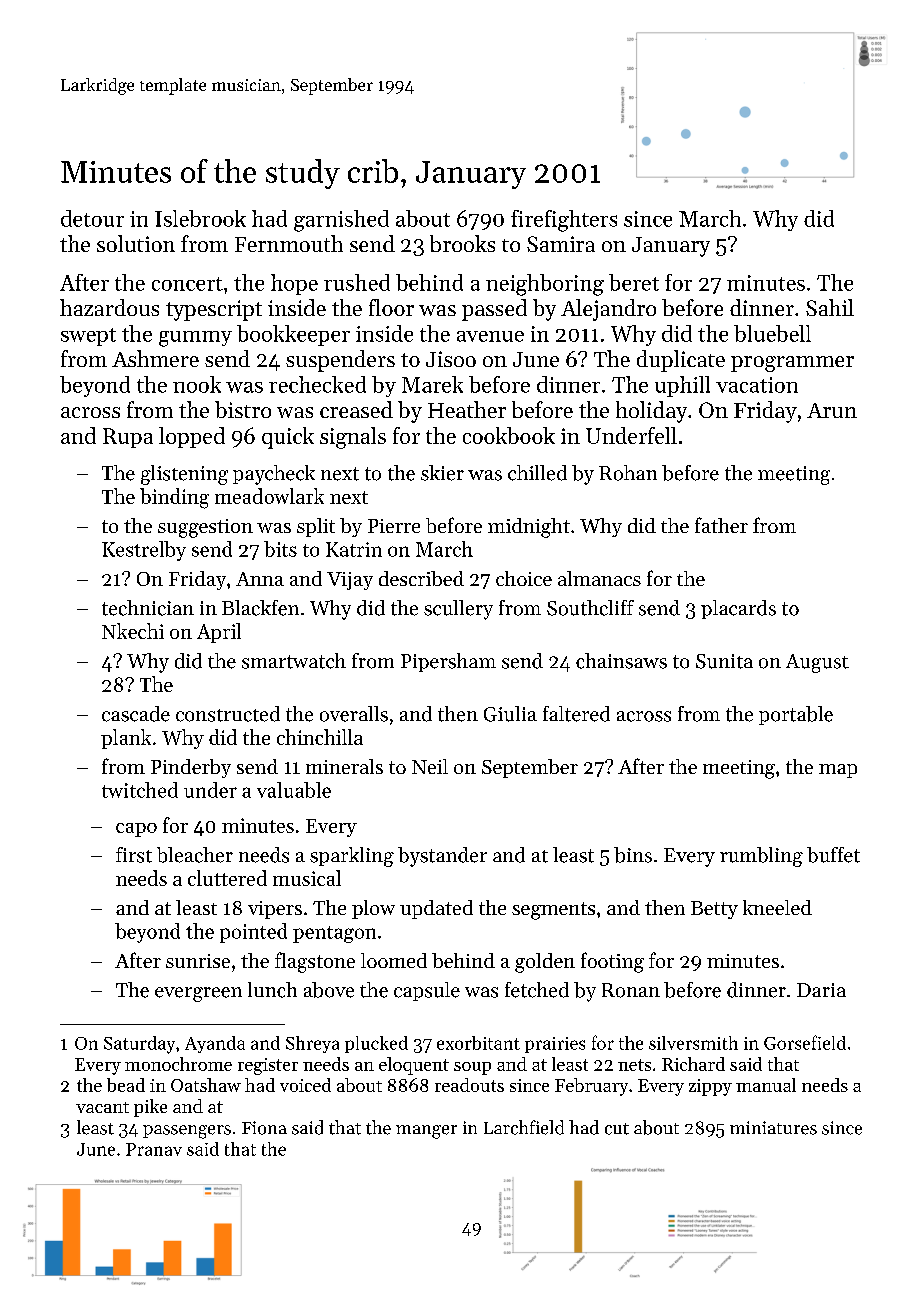 This image has width=924, height=1311. I want to click on Pinderby, so click(191, 768).
